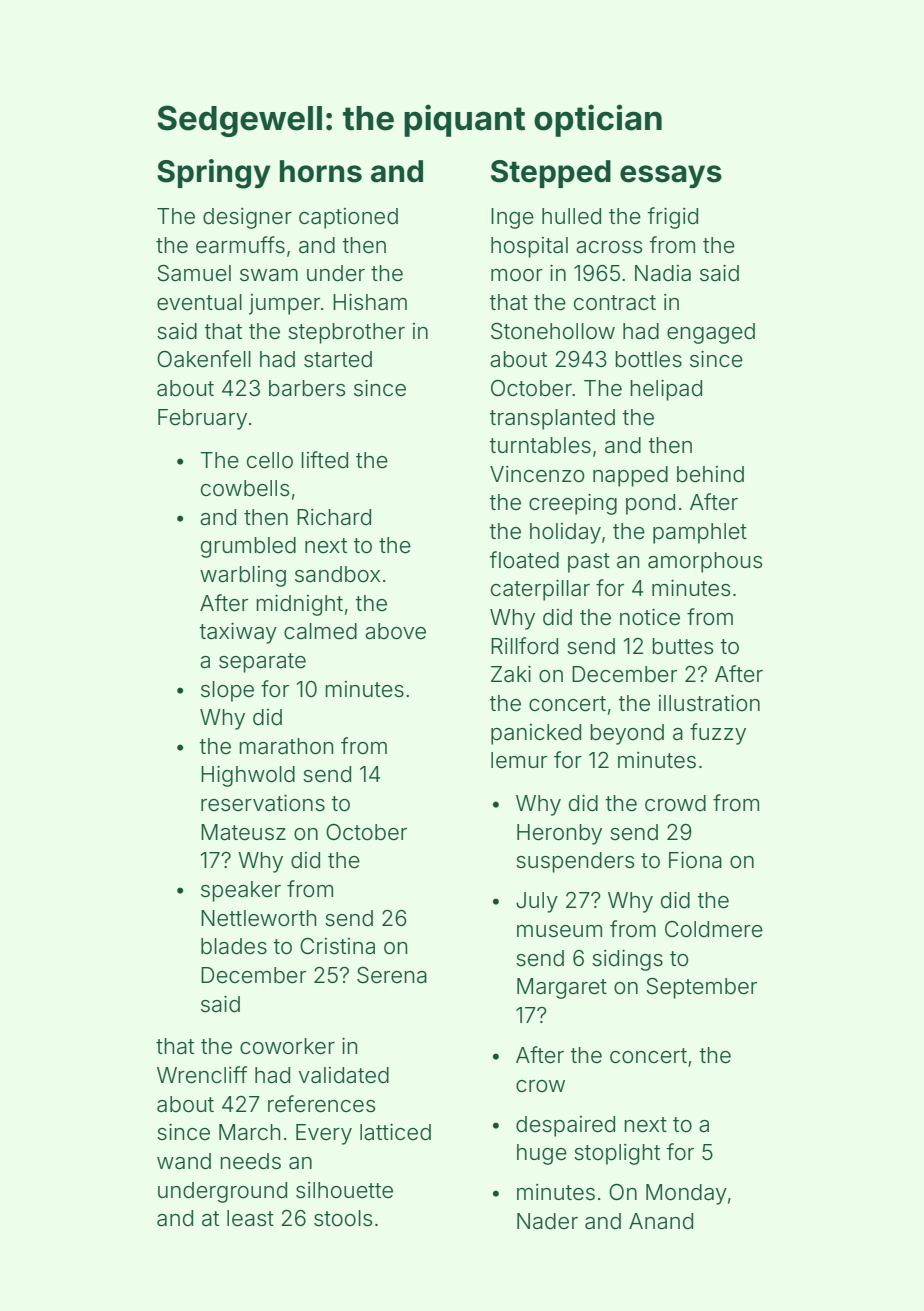  Describe the element at coordinates (672, 218) in the screenshot. I see `frigid` at that location.
